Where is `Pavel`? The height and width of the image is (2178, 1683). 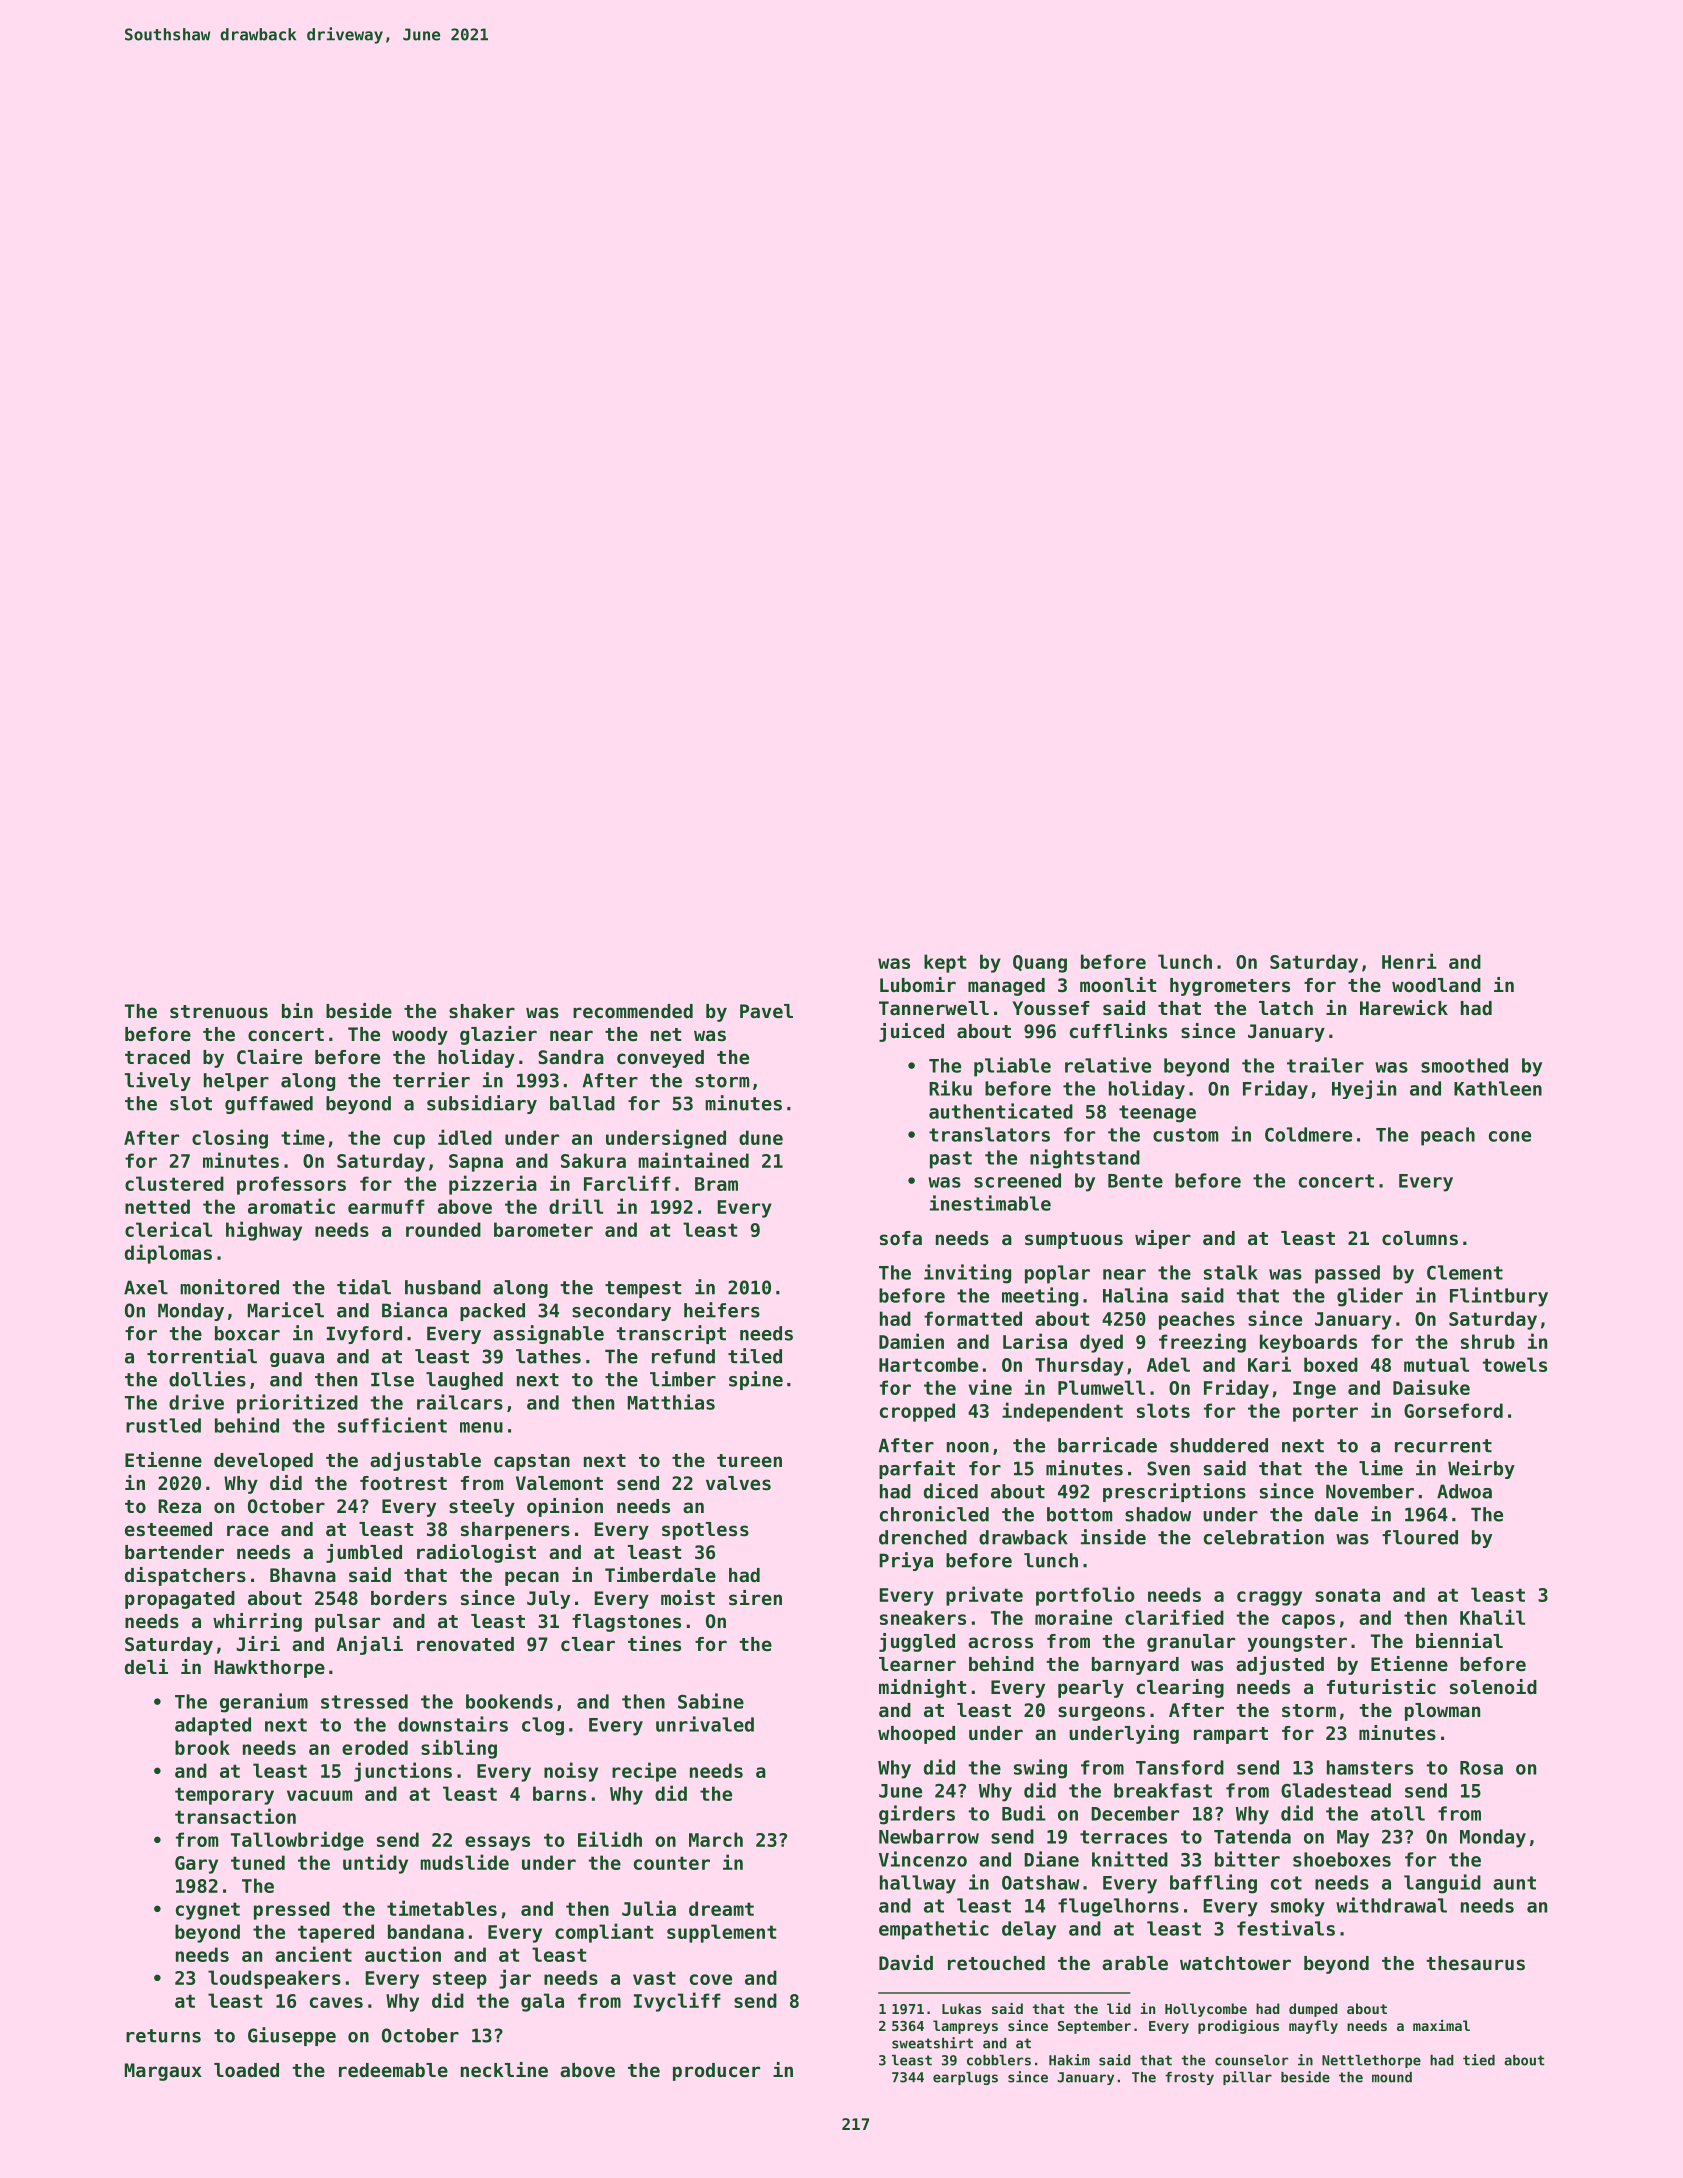
Pavel is located at coordinates (766, 1011).
